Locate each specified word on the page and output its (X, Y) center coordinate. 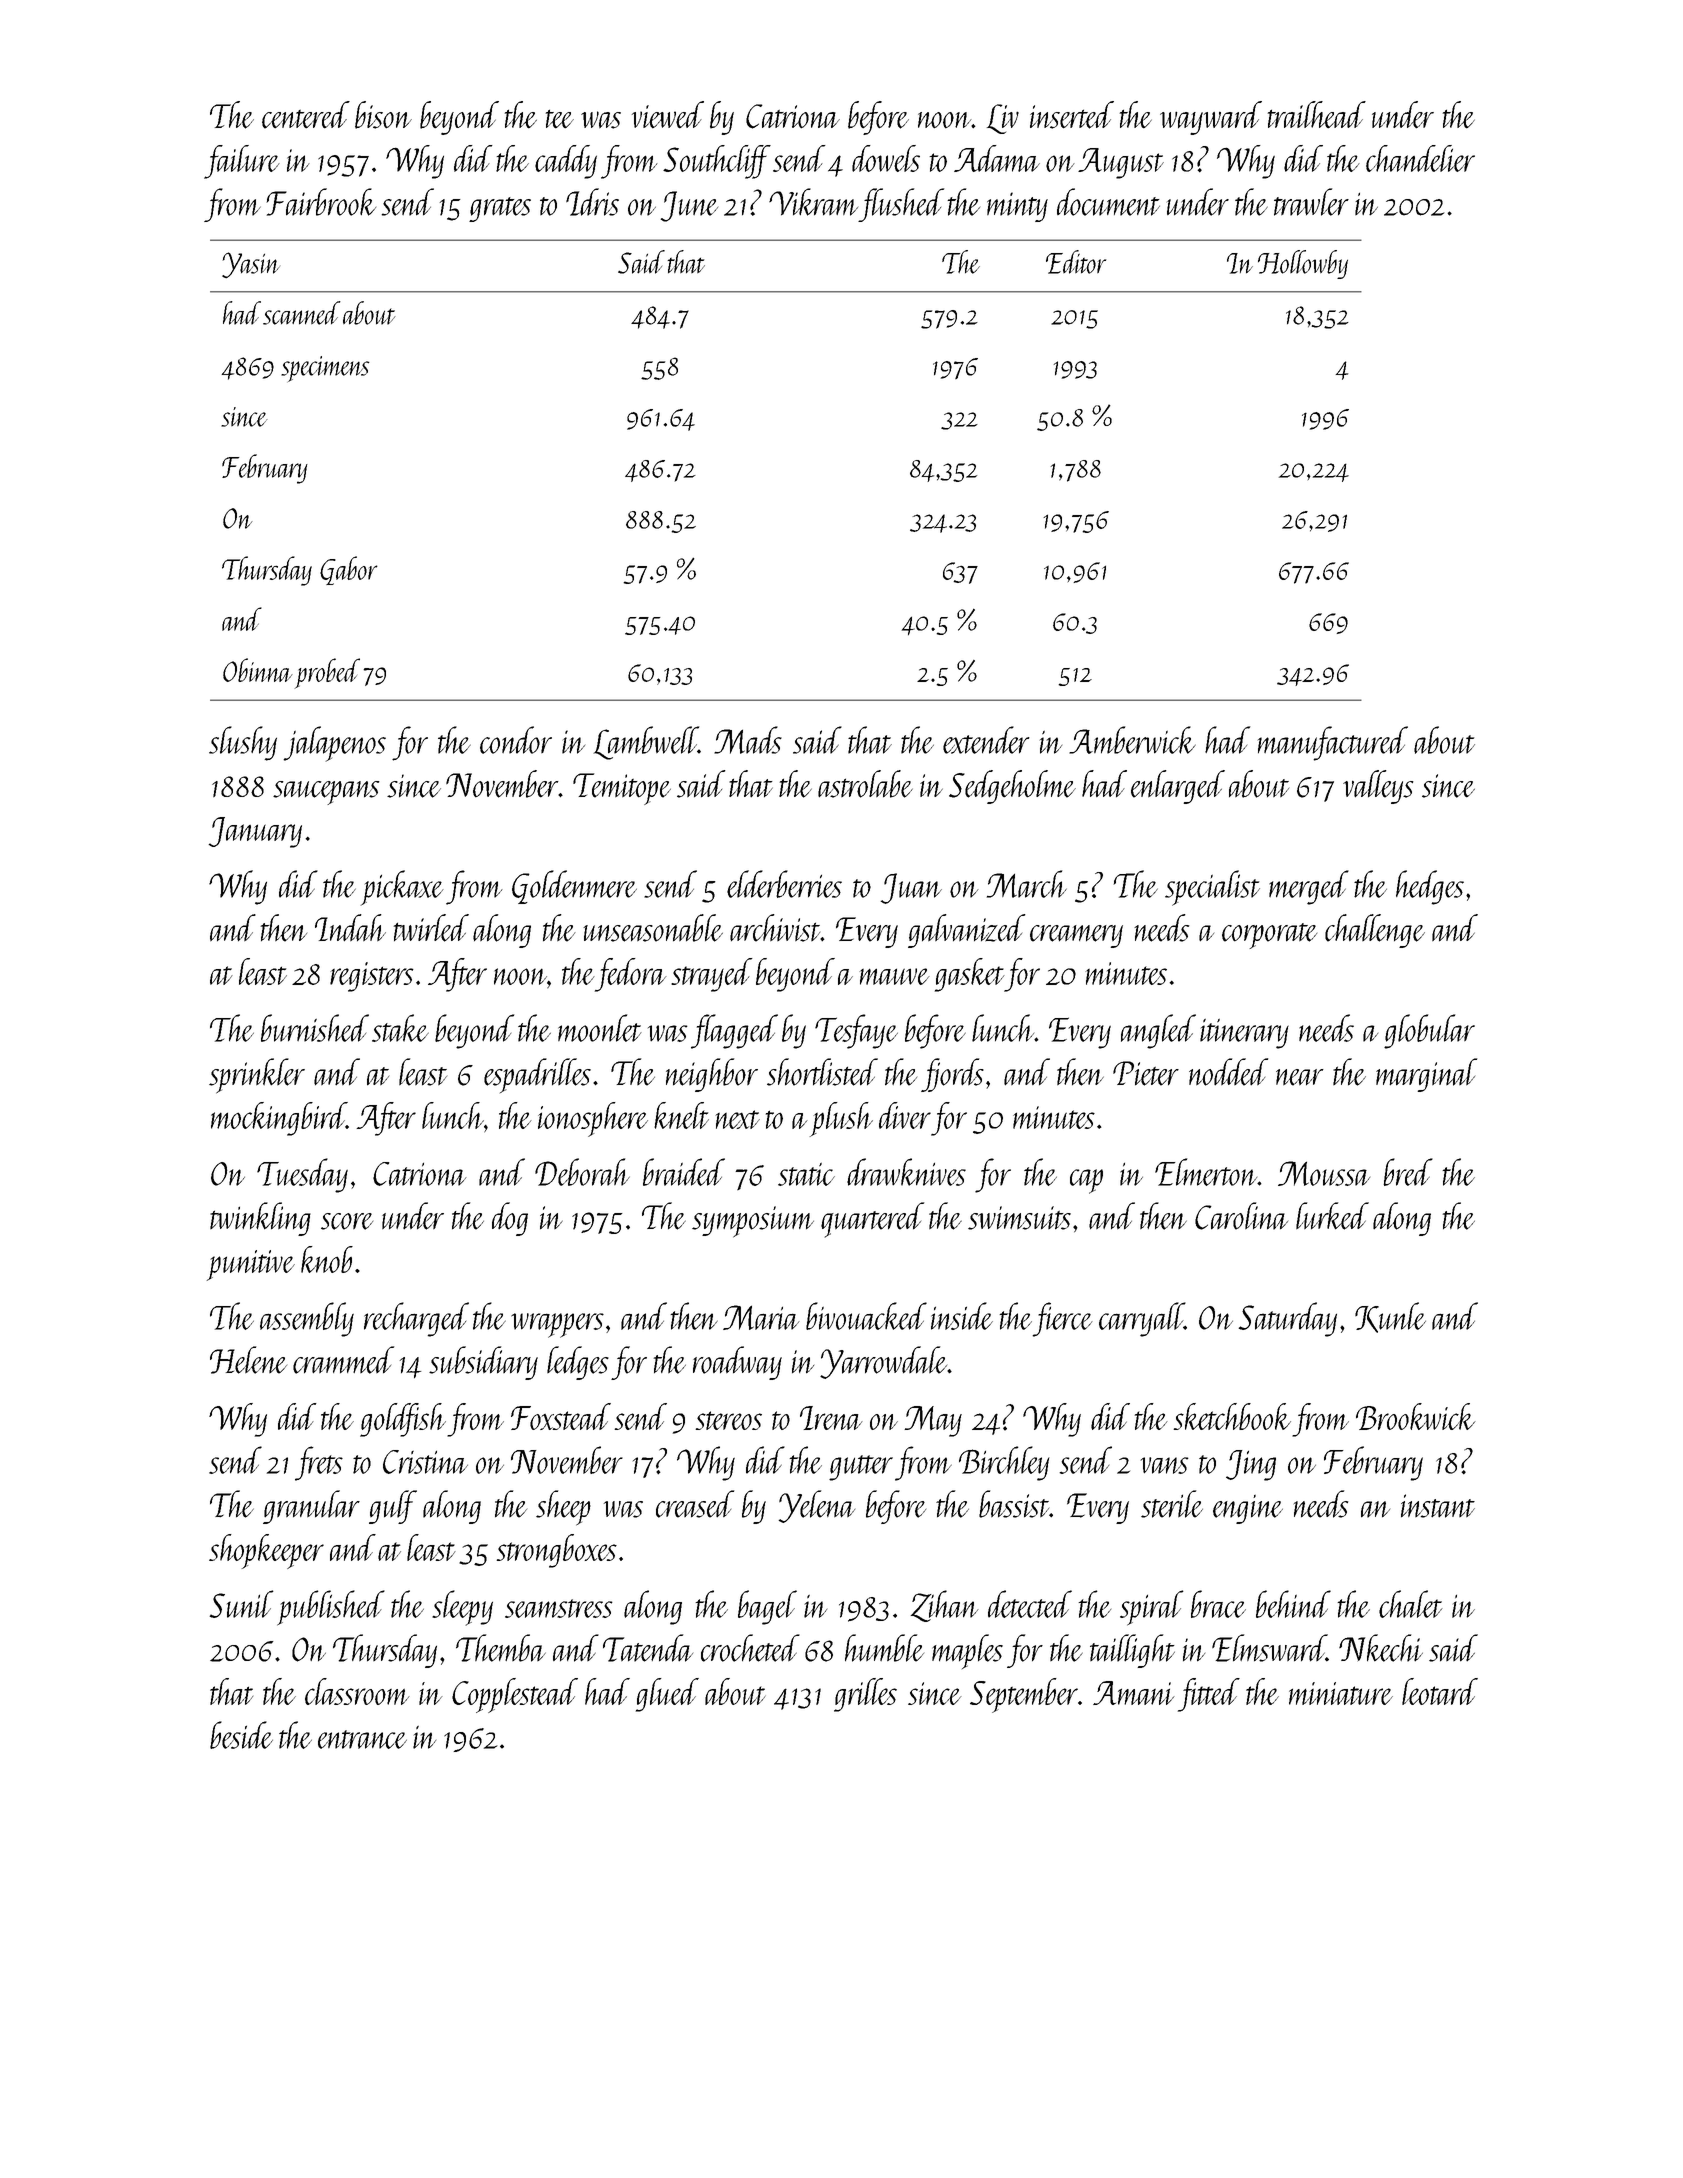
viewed (668, 115)
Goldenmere (574, 887)
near (1300, 1077)
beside (241, 1735)
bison (383, 115)
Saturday (1287, 1319)
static (806, 1174)
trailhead (1317, 115)
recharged (416, 1319)
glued (667, 1695)
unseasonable (653, 928)
